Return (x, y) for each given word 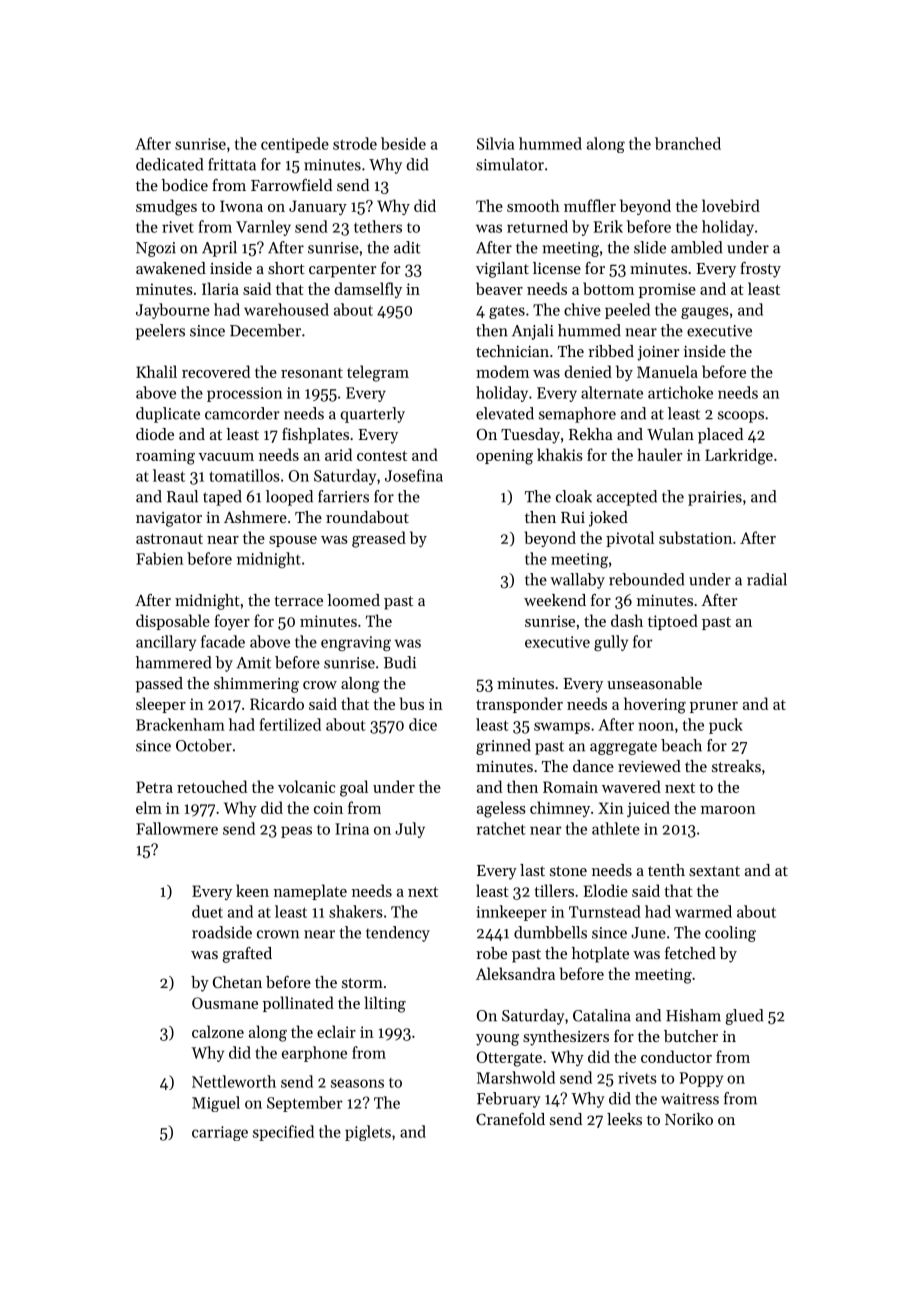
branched (688, 143)
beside (403, 143)
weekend (555, 600)
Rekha (591, 434)
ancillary (166, 643)
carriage (220, 1133)
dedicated (169, 164)
